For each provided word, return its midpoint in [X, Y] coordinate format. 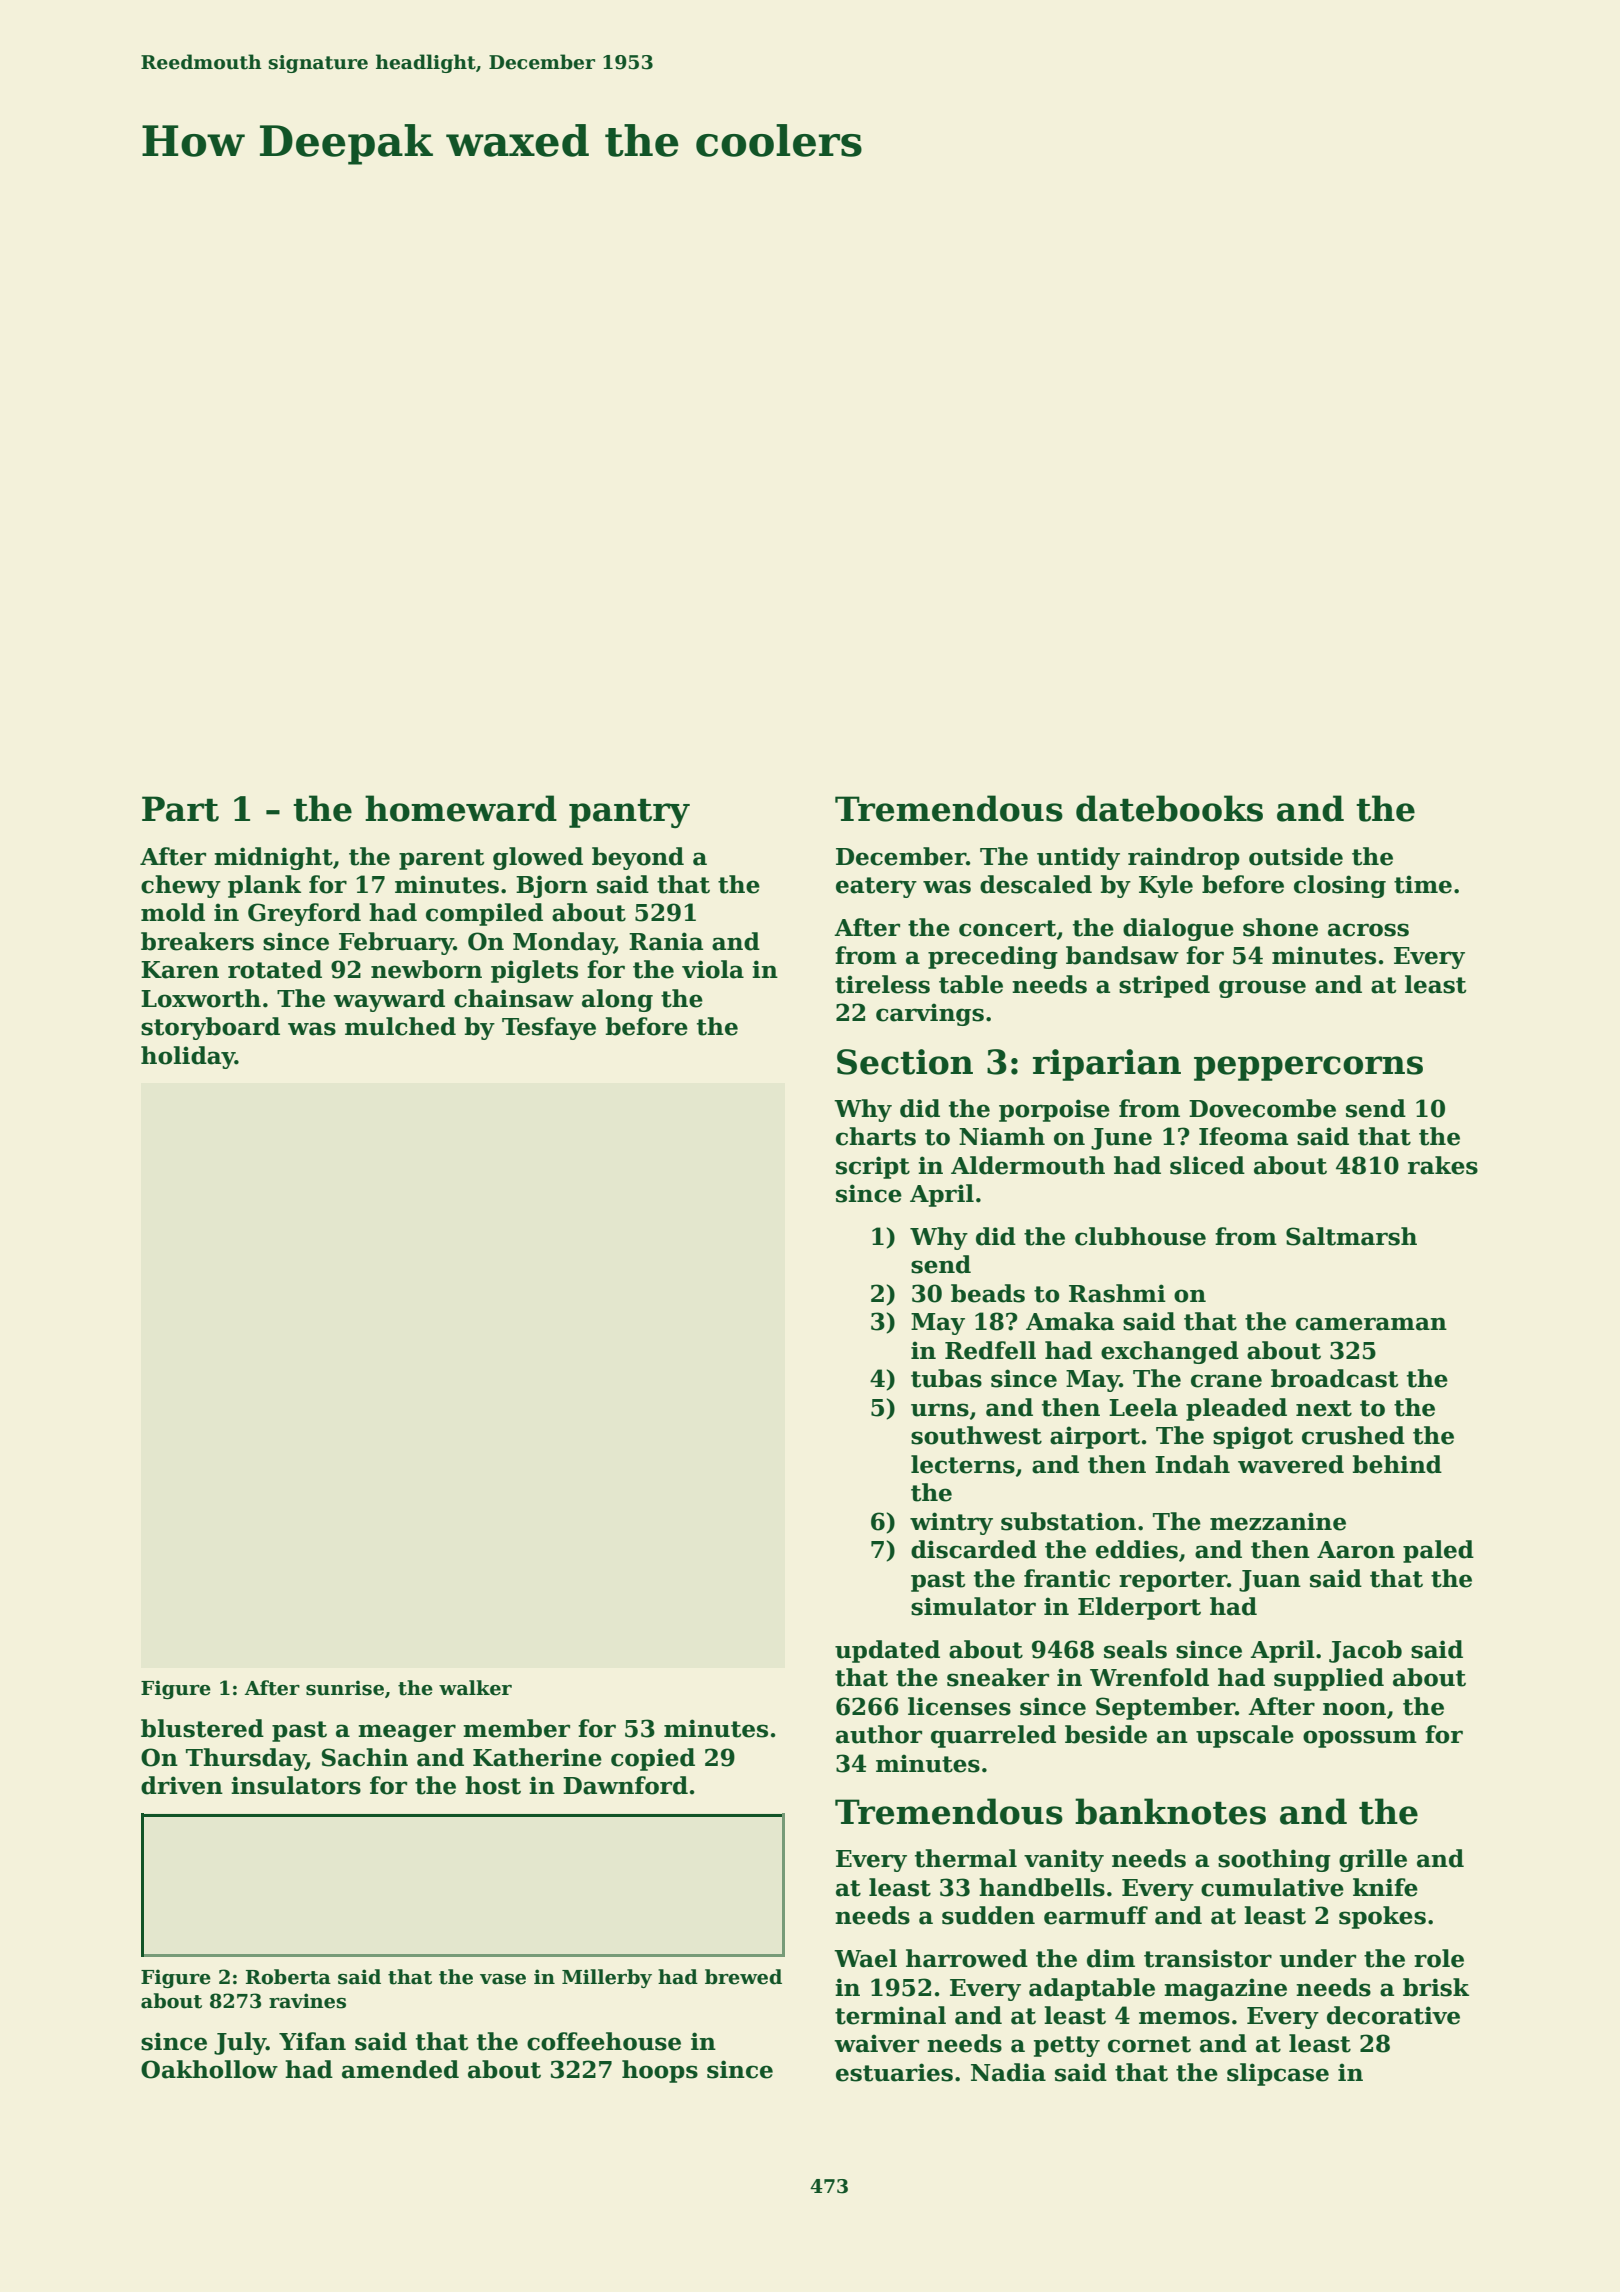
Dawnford [625, 1785]
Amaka [1070, 1321]
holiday [188, 1057]
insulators [296, 1785]
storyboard [210, 1028]
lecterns [963, 1464]
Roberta [288, 1977]
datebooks [1169, 808]
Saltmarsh [1351, 1236]
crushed [1353, 1435]
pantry [629, 813]
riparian [1107, 1065]
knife [1385, 1887]
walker [475, 1688]
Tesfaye [549, 1028]
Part [180, 809]
